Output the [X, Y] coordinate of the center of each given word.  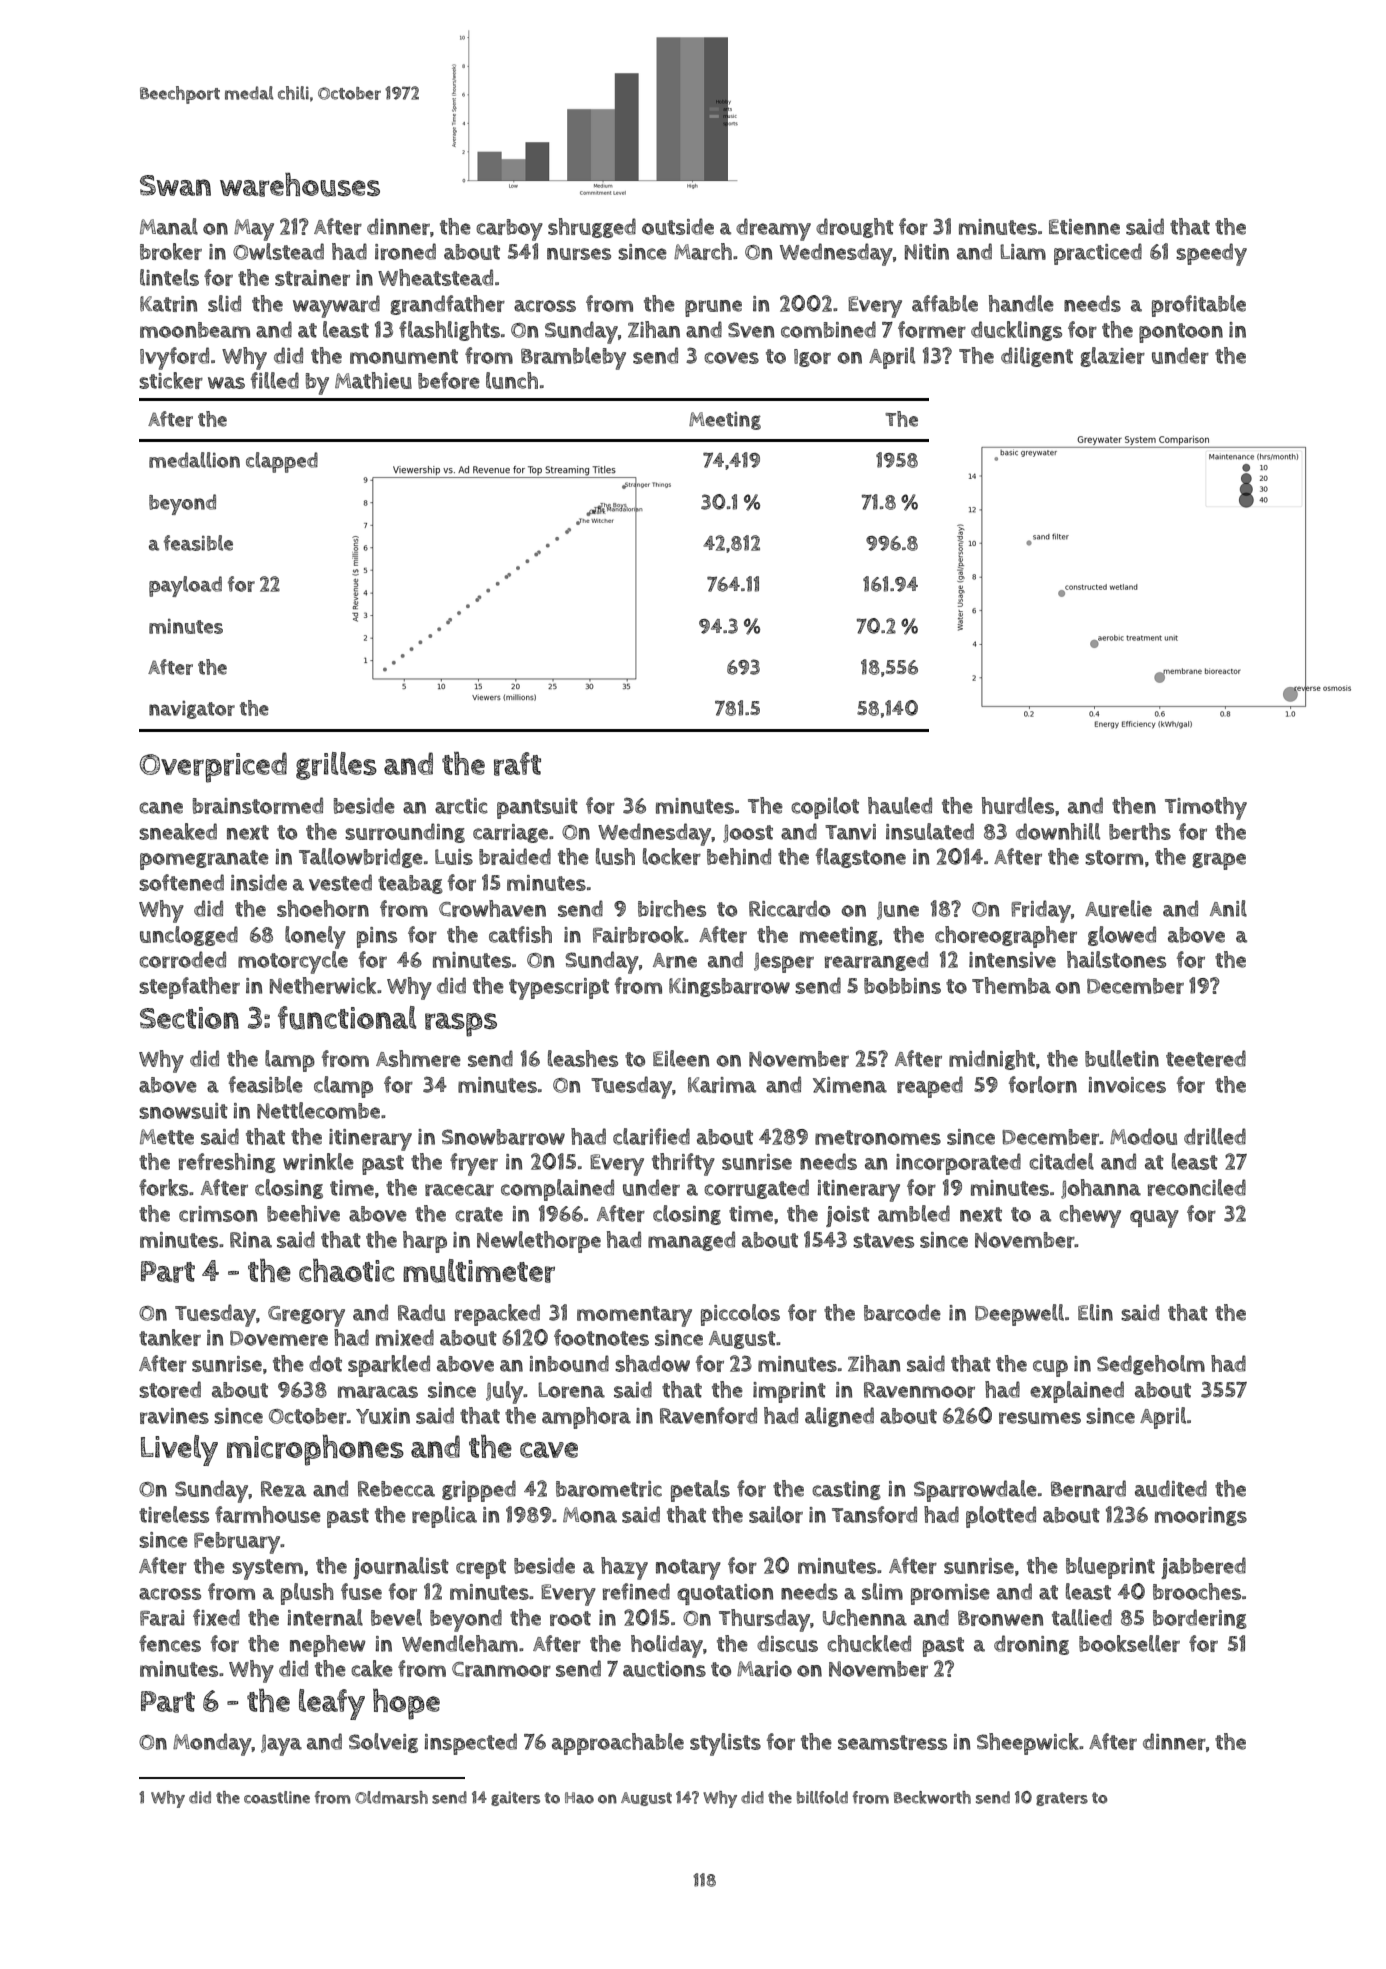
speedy [1211, 254]
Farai [162, 1618]
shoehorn [323, 908]
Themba [1011, 985]
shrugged [592, 228]
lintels [169, 277]
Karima [722, 1085]
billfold [822, 1797]
